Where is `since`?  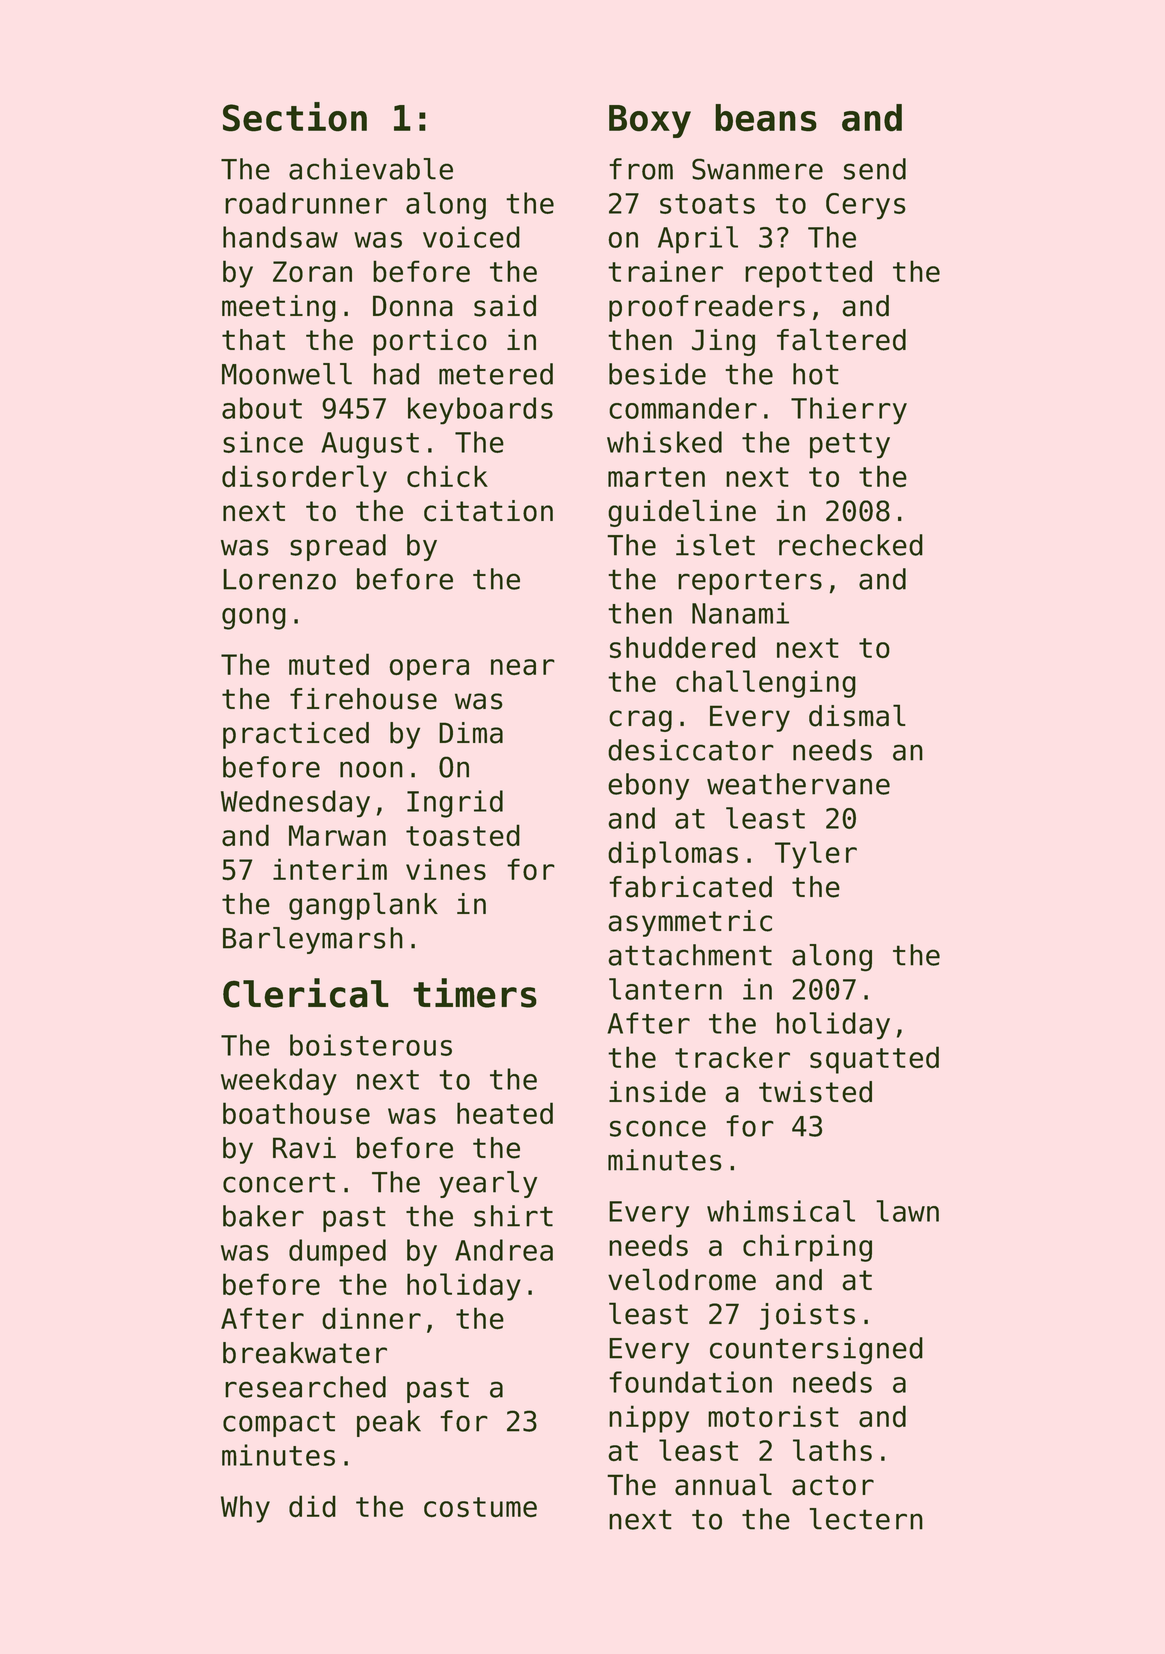 since is located at coordinates (263, 442).
